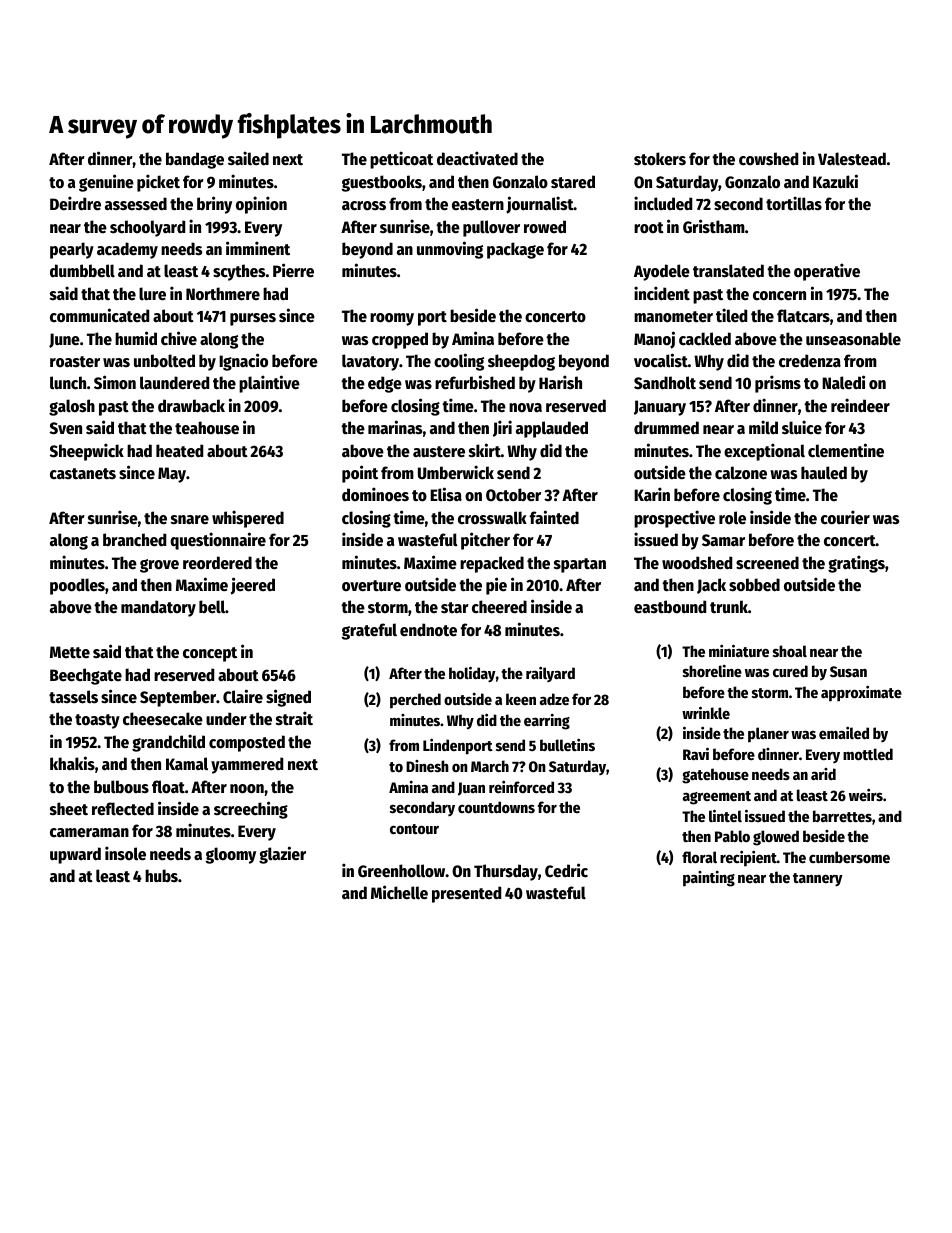 The width and height of the screenshot is (952, 1233). What do you see at coordinates (860, 405) in the screenshot?
I see `reindeer` at bounding box center [860, 405].
